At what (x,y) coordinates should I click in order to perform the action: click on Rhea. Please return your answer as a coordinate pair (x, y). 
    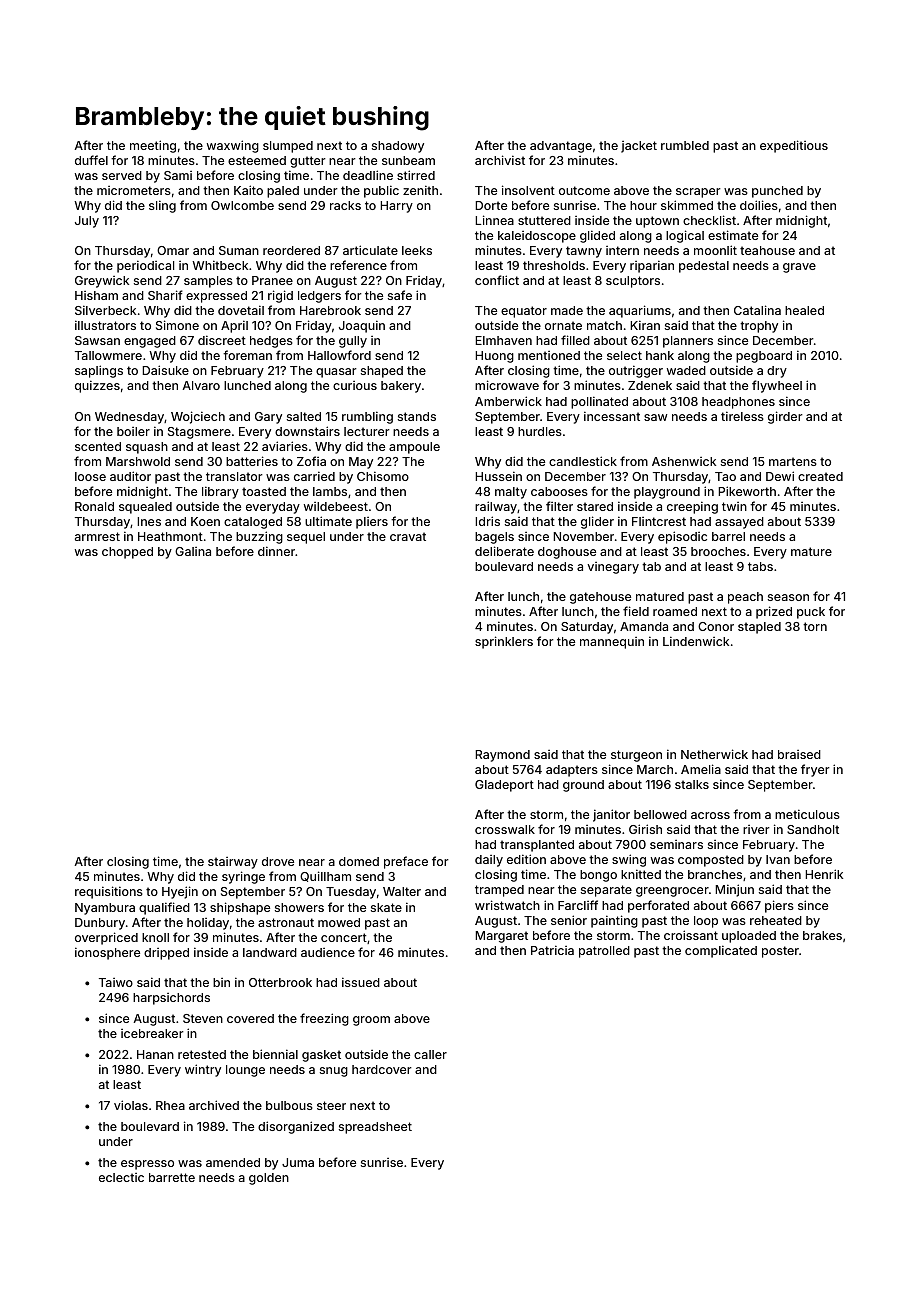
    Looking at the image, I should click on (170, 1105).
